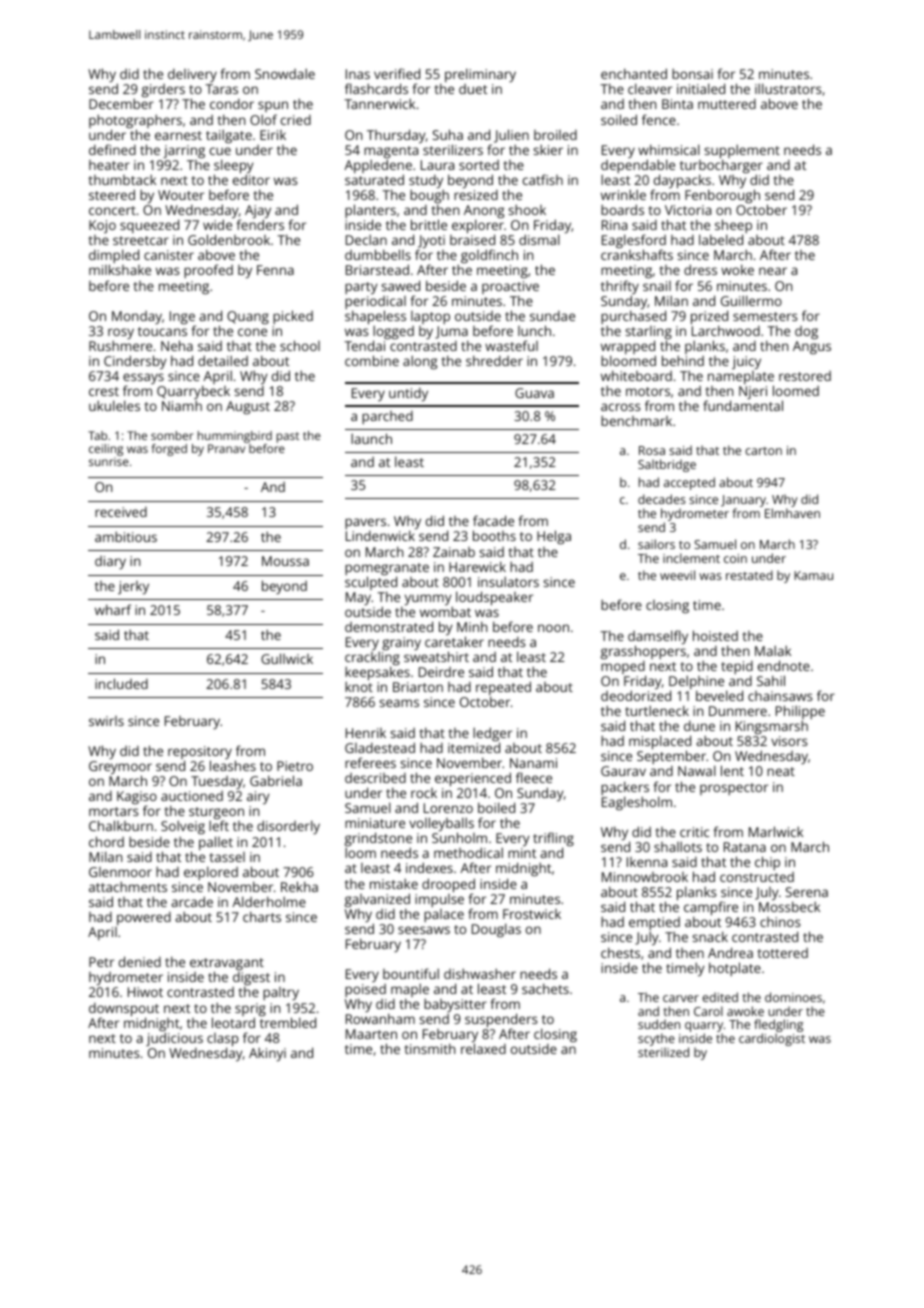 This screenshot has width=924, height=1308. What do you see at coordinates (145, 992) in the screenshot?
I see `Hiwot` at bounding box center [145, 992].
